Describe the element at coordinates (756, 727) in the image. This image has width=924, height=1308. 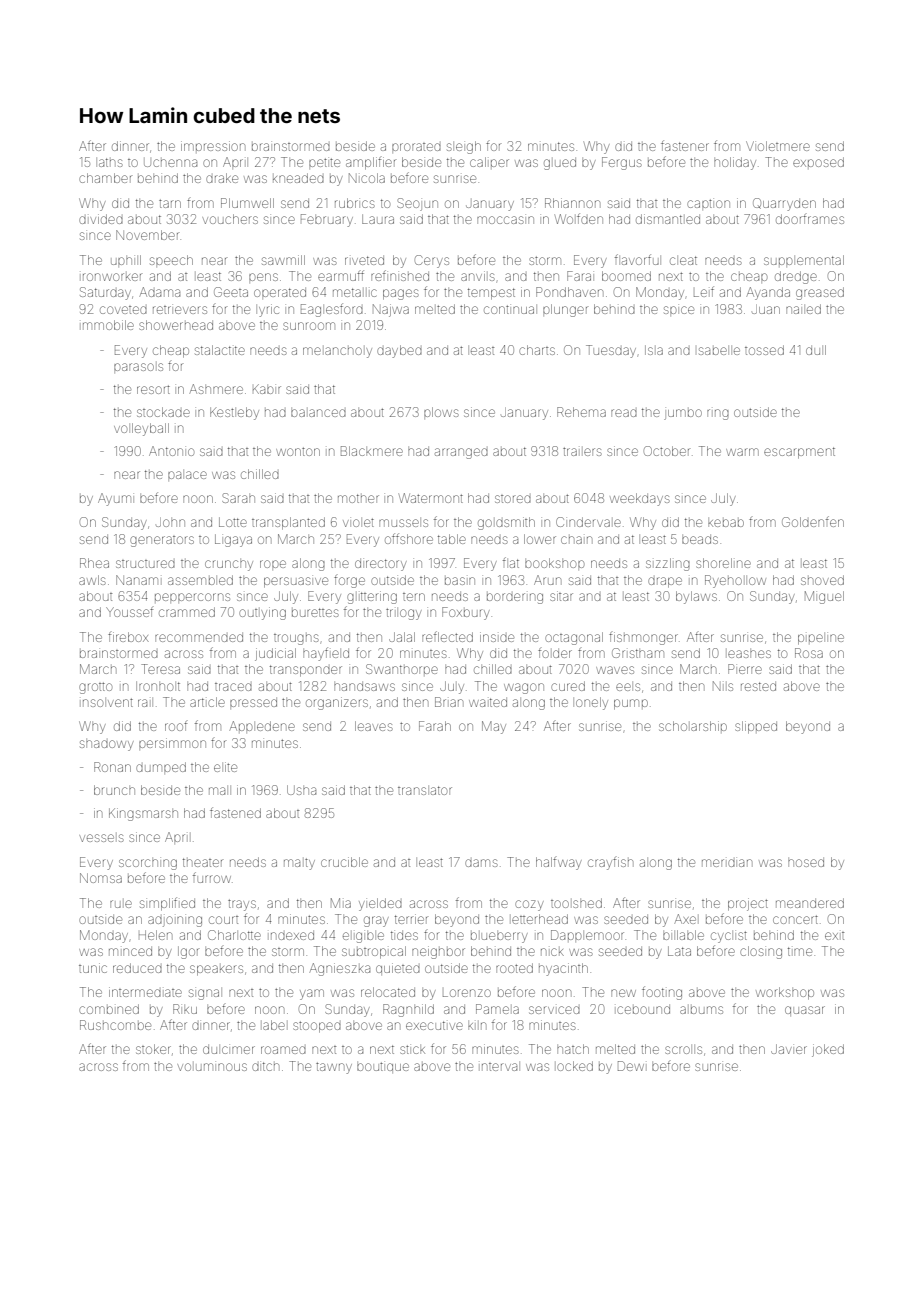
I see `slipped` at that location.
